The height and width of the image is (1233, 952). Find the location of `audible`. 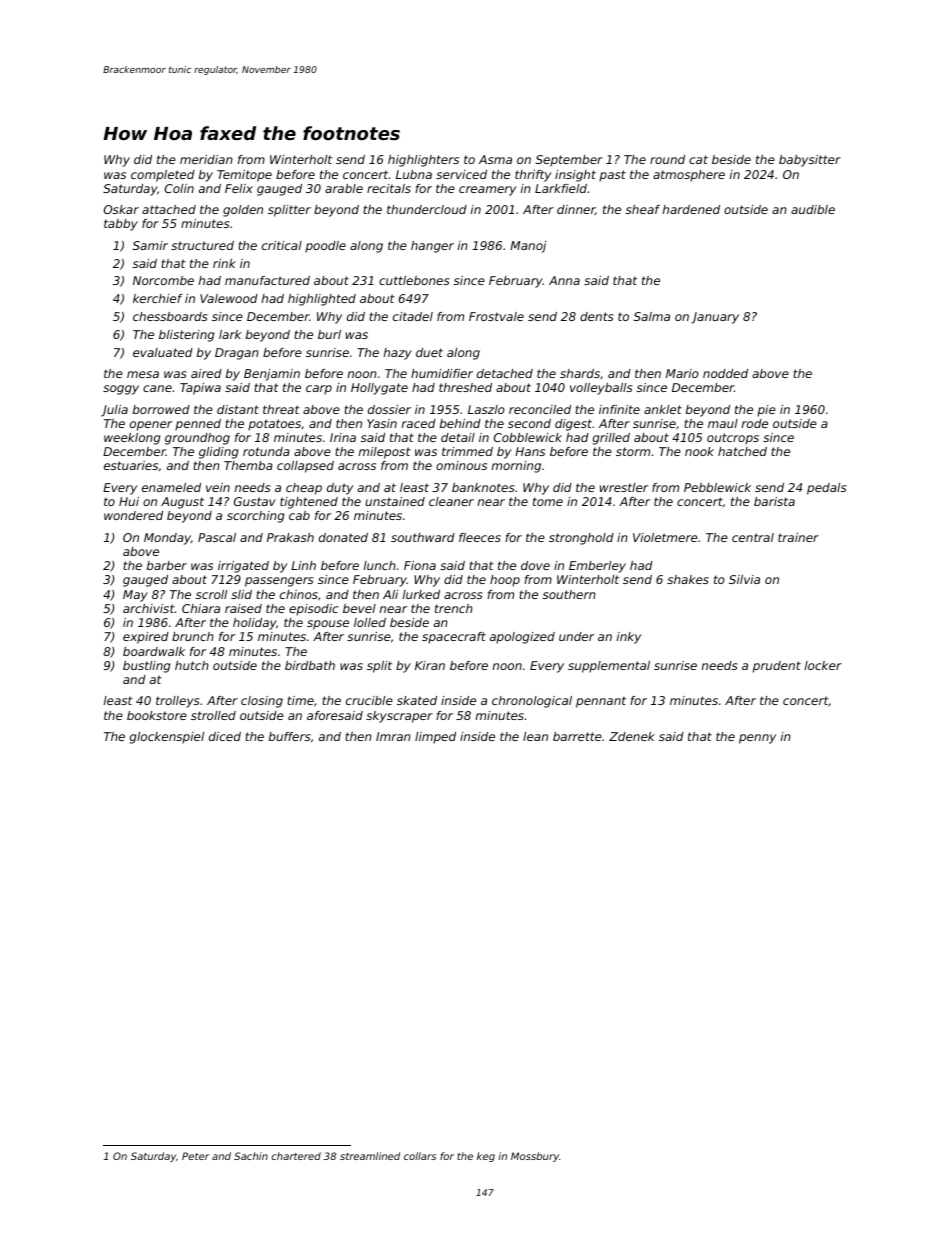

audible is located at coordinates (813, 209).
